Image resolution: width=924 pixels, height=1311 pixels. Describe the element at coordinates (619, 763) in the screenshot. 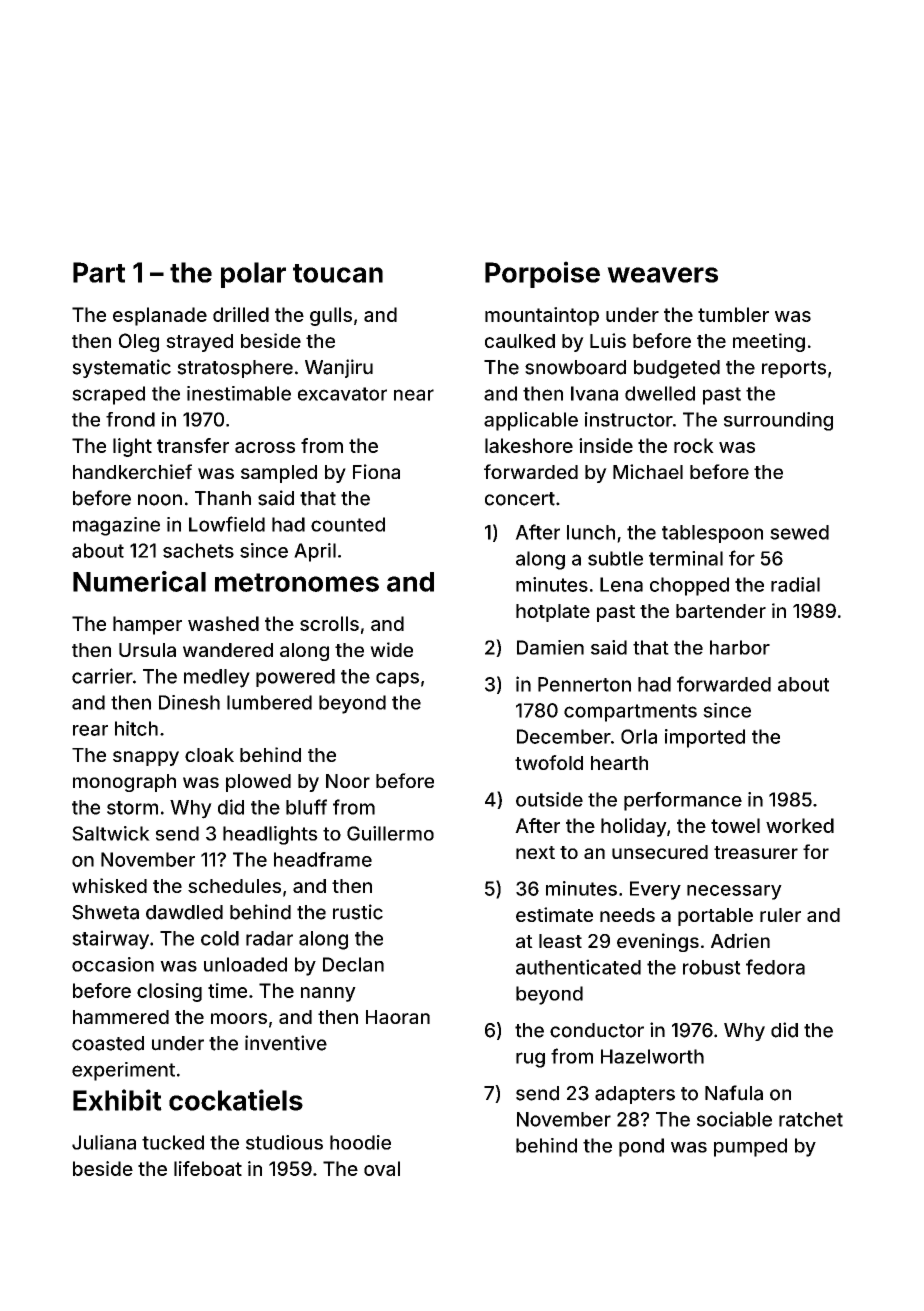

I see `hearth` at that location.
